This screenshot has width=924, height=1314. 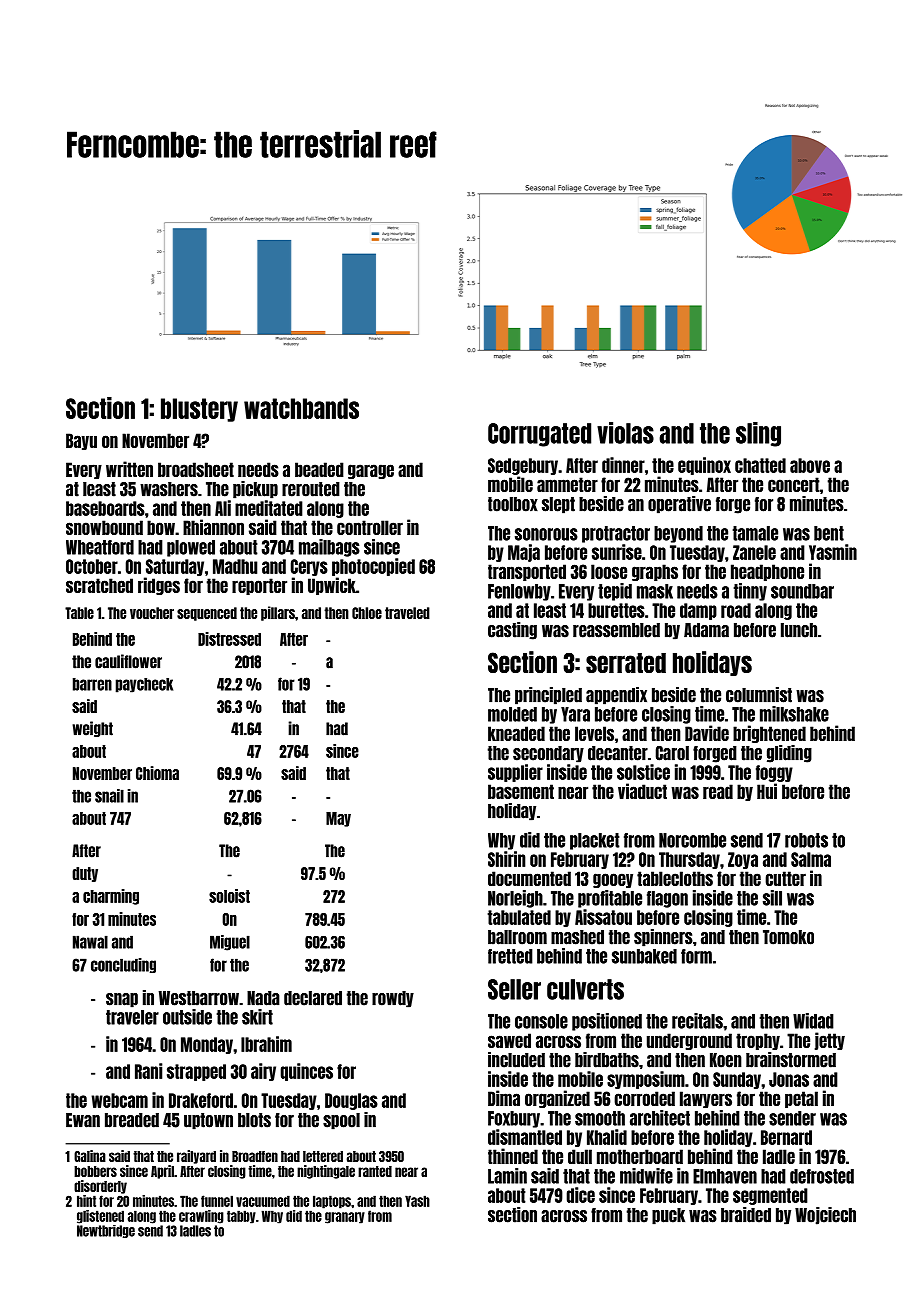 I want to click on Chioma, so click(x=157, y=773).
